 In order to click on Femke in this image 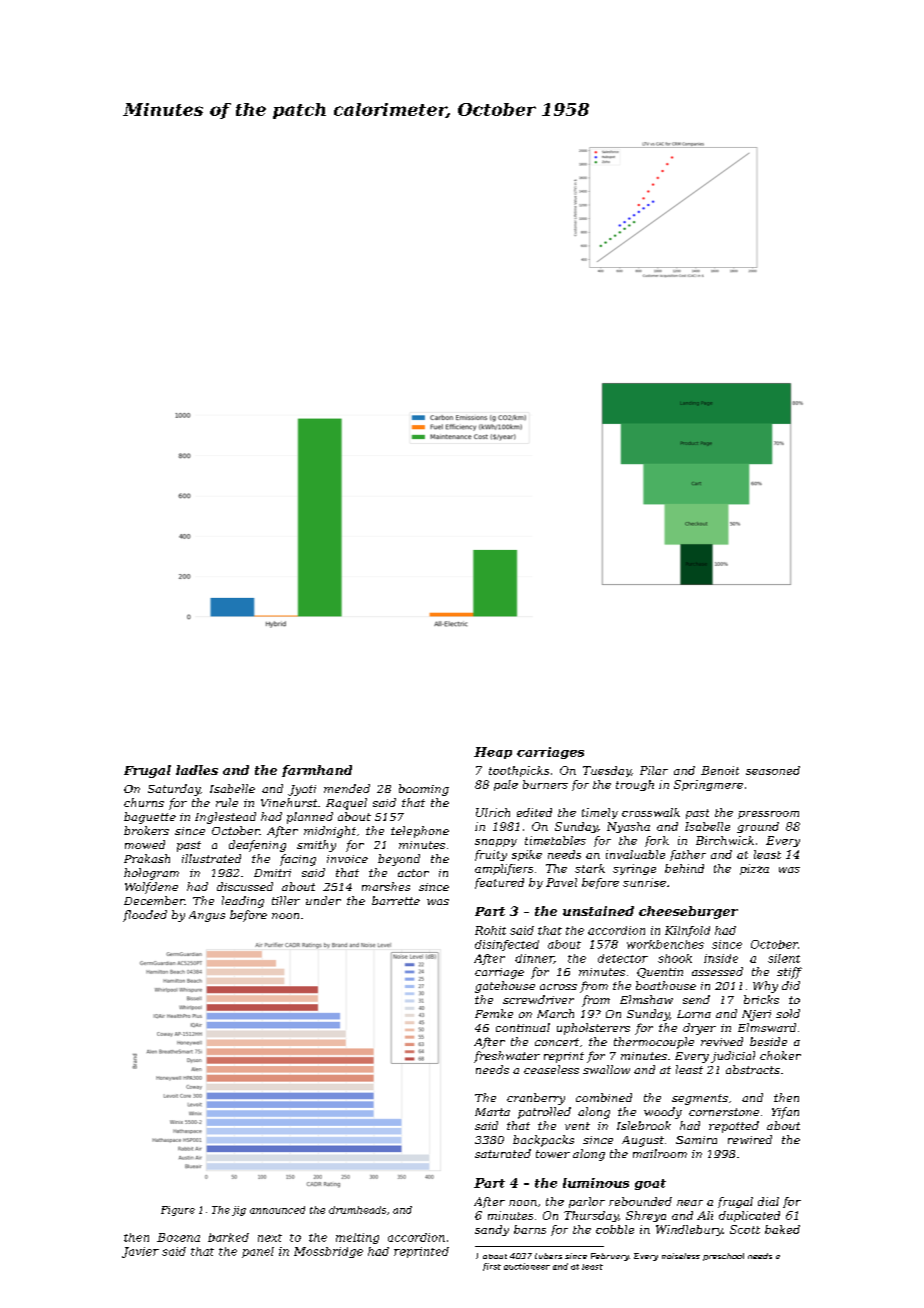, I will do `click(494, 1013)`.
